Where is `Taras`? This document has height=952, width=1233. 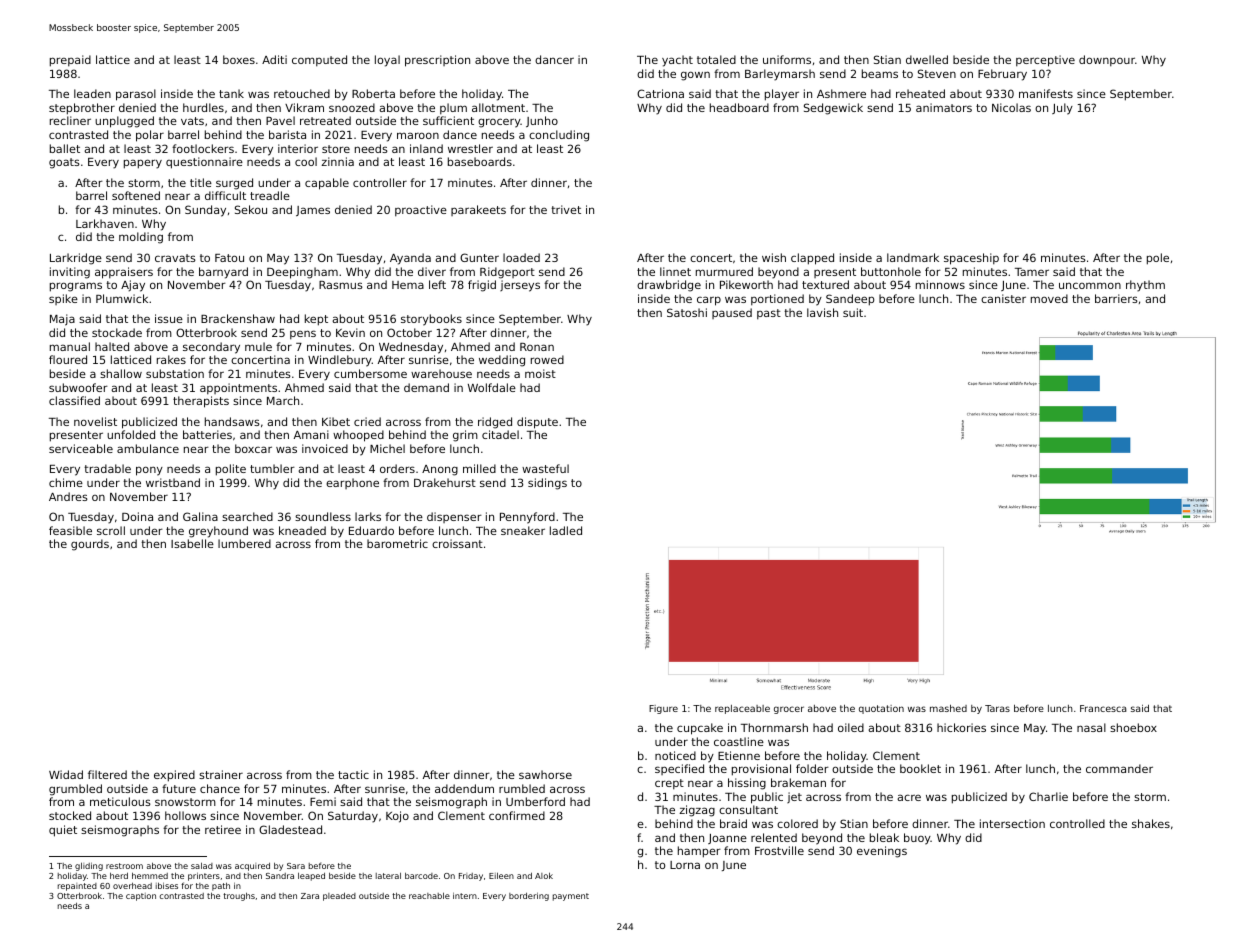
Taras is located at coordinates (997, 708).
